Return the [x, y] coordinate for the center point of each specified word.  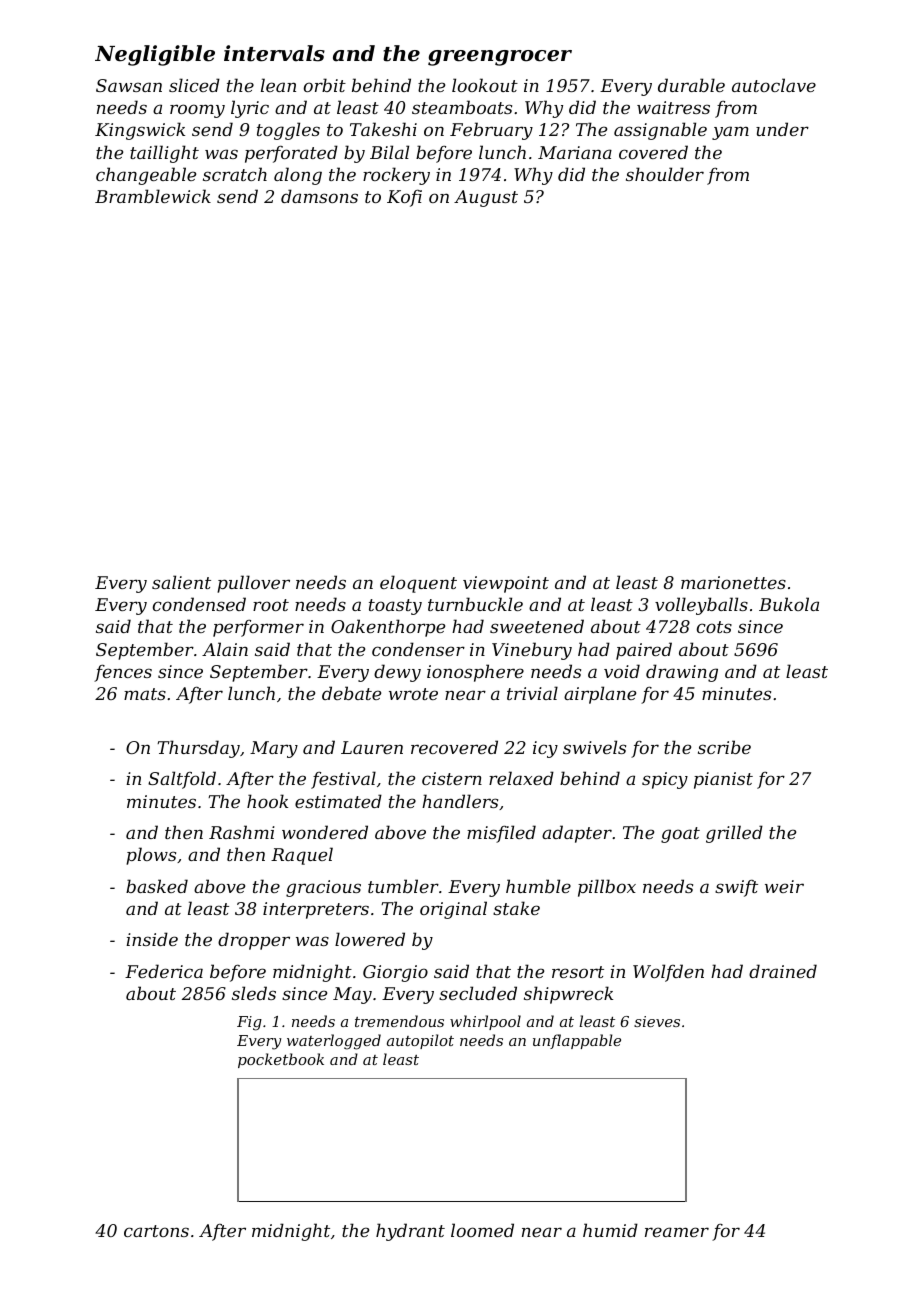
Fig [249, 1023]
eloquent [418, 584]
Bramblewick [153, 196]
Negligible [155, 55]
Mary [274, 749]
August [486, 198]
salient [181, 582]
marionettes [733, 582]
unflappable [577, 1041]
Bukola [789, 604]
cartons [156, 1231]
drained [783, 971]
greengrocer [500, 58]
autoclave [774, 85]
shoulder [665, 174]
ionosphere [475, 673]
